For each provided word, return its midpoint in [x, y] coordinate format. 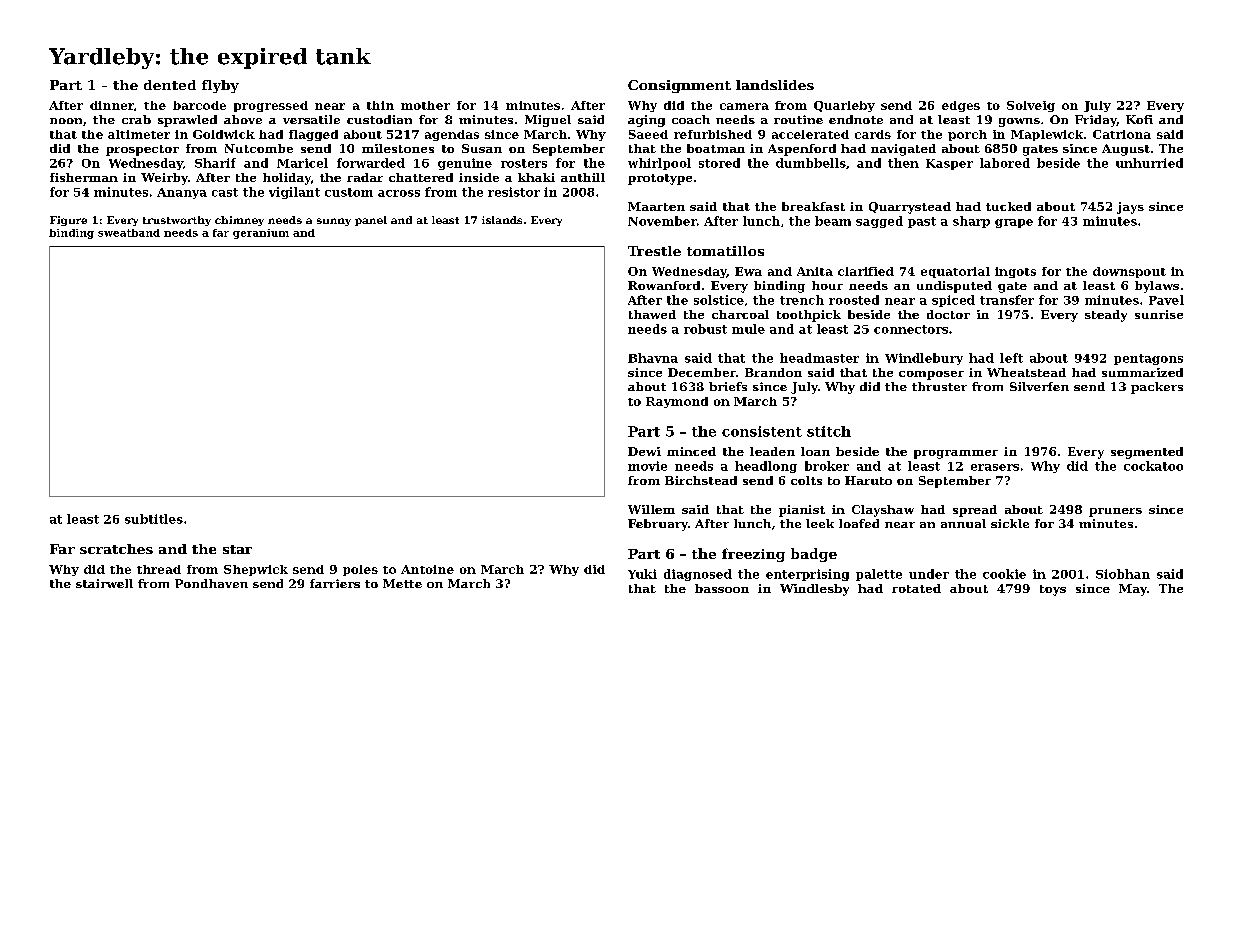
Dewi [644, 451]
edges [961, 106]
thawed [652, 314]
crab [136, 119]
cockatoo [1153, 466]
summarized [1142, 372]
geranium [261, 234]
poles [360, 570]
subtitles [154, 519]
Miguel [548, 121]
